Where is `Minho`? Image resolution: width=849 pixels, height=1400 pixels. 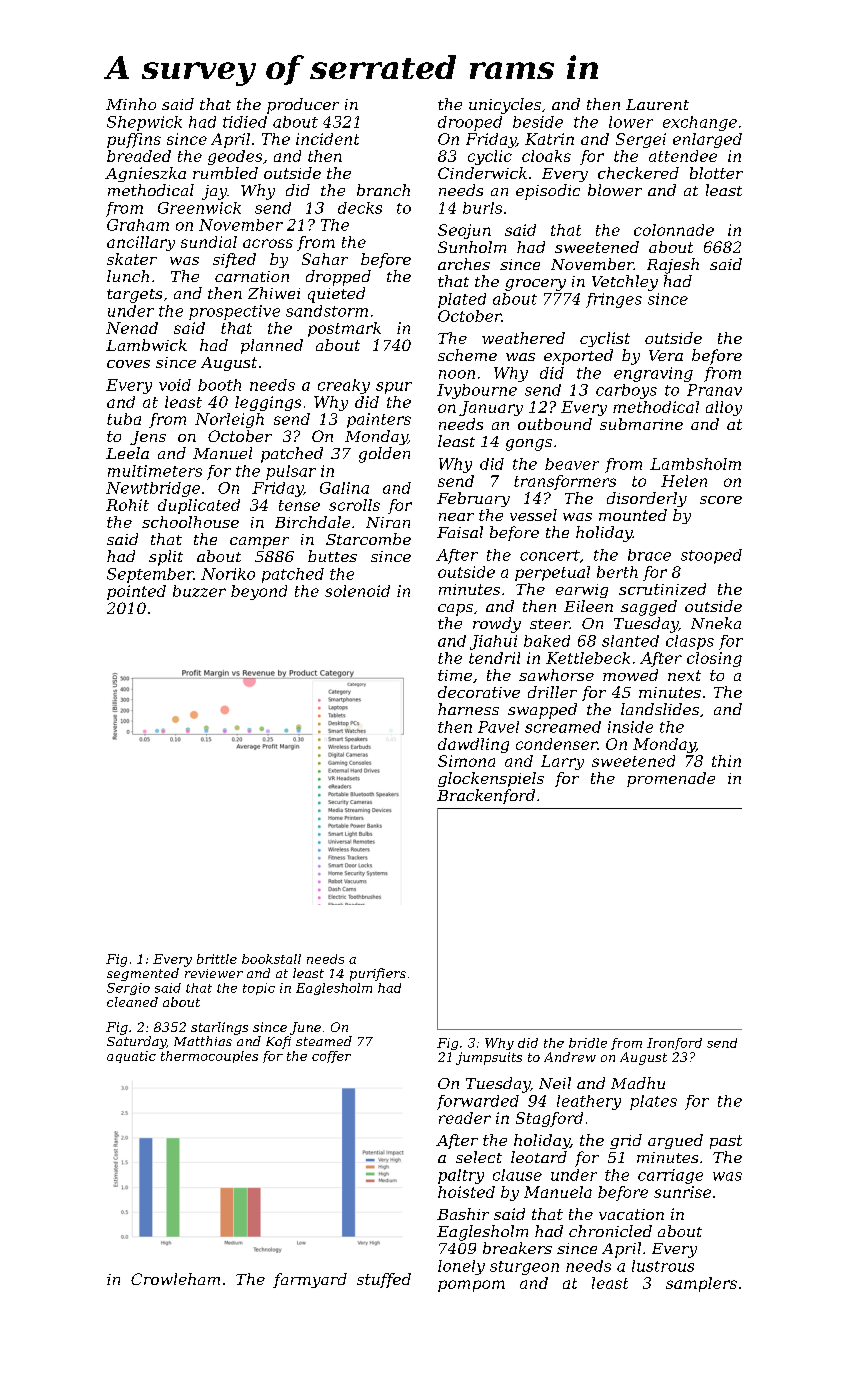
Minho is located at coordinates (131, 104).
